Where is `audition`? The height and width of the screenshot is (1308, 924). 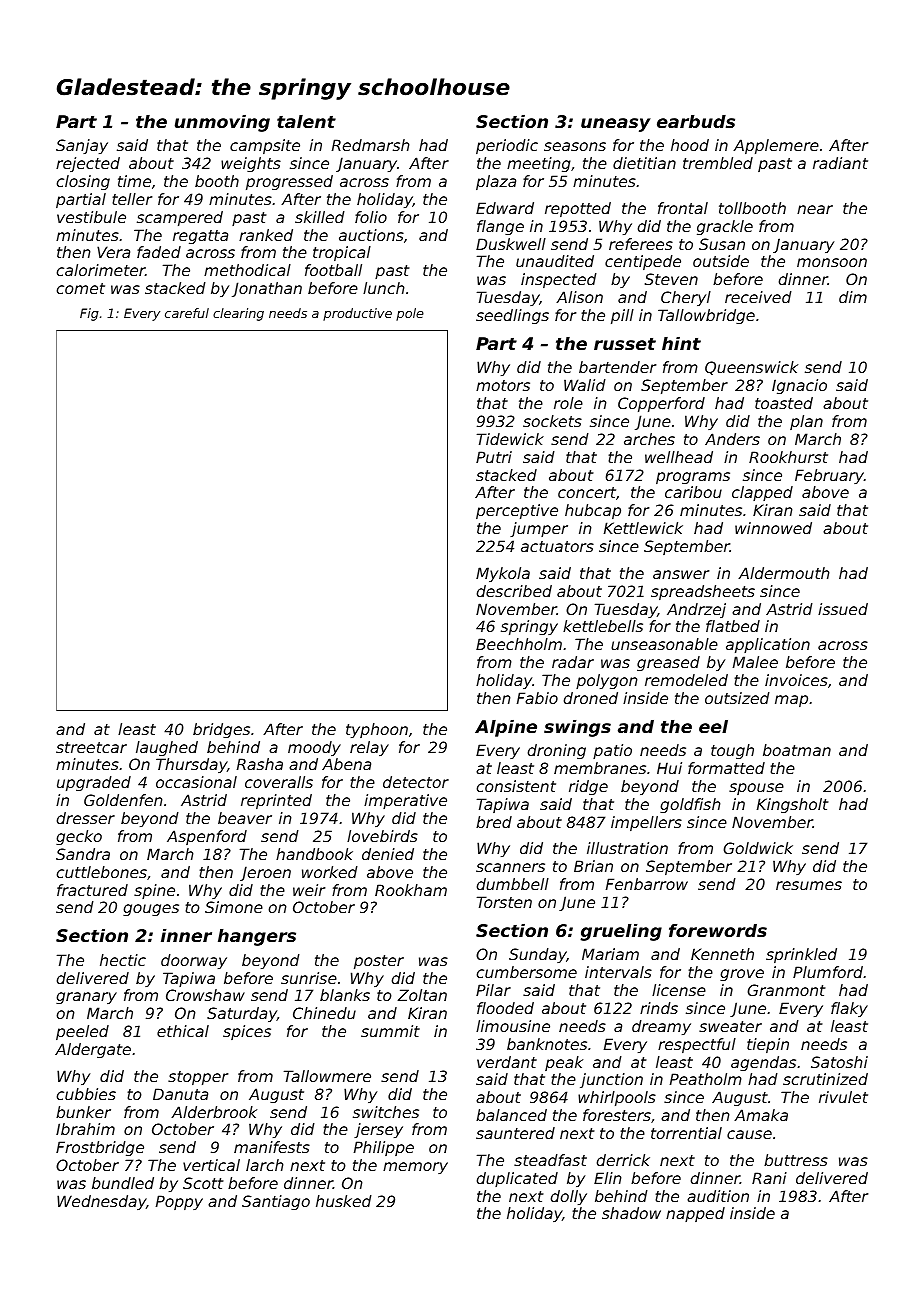 audition is located at coordinates (718, 1196).
